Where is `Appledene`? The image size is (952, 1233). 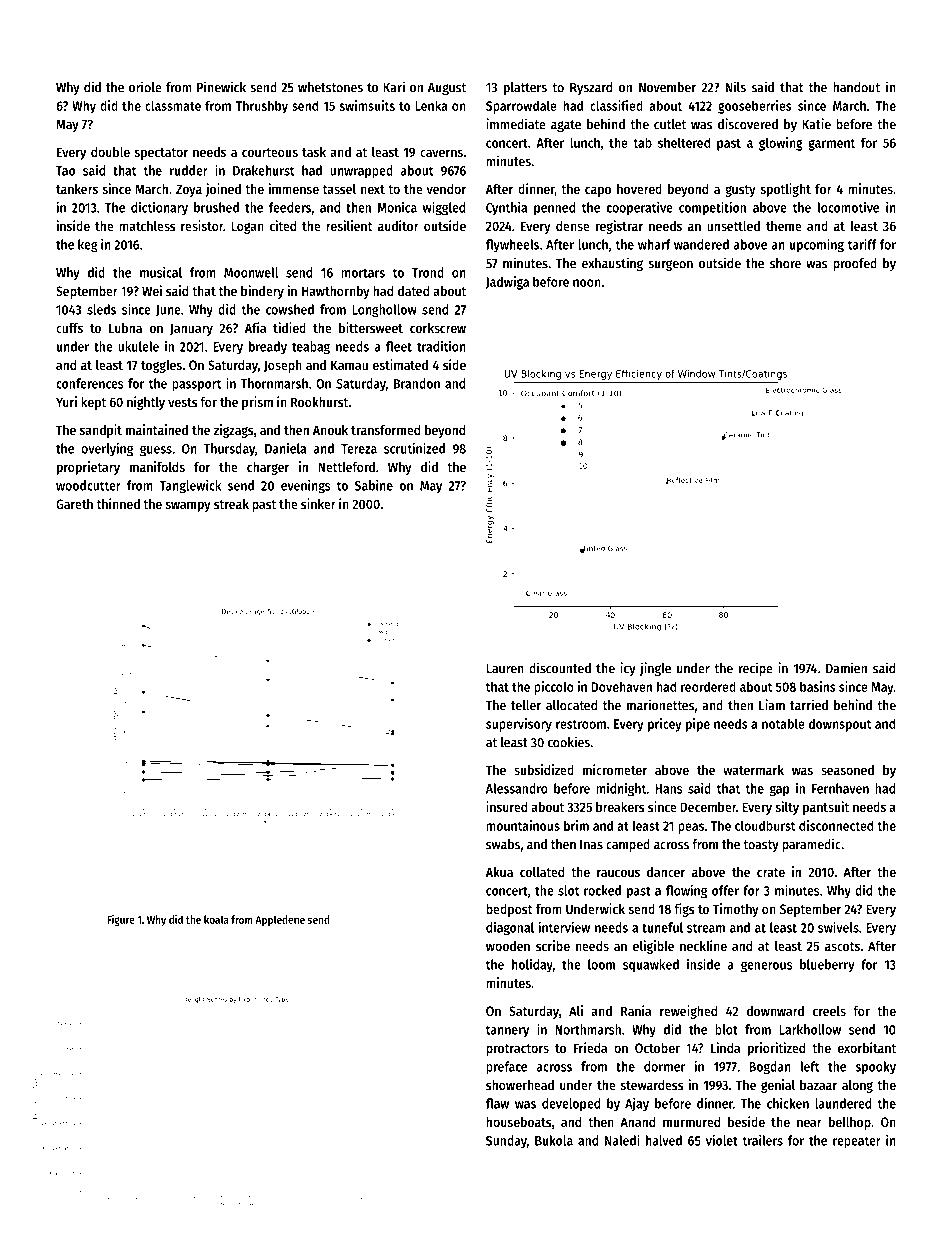 Appledene is located at coordinates (280, 920).
